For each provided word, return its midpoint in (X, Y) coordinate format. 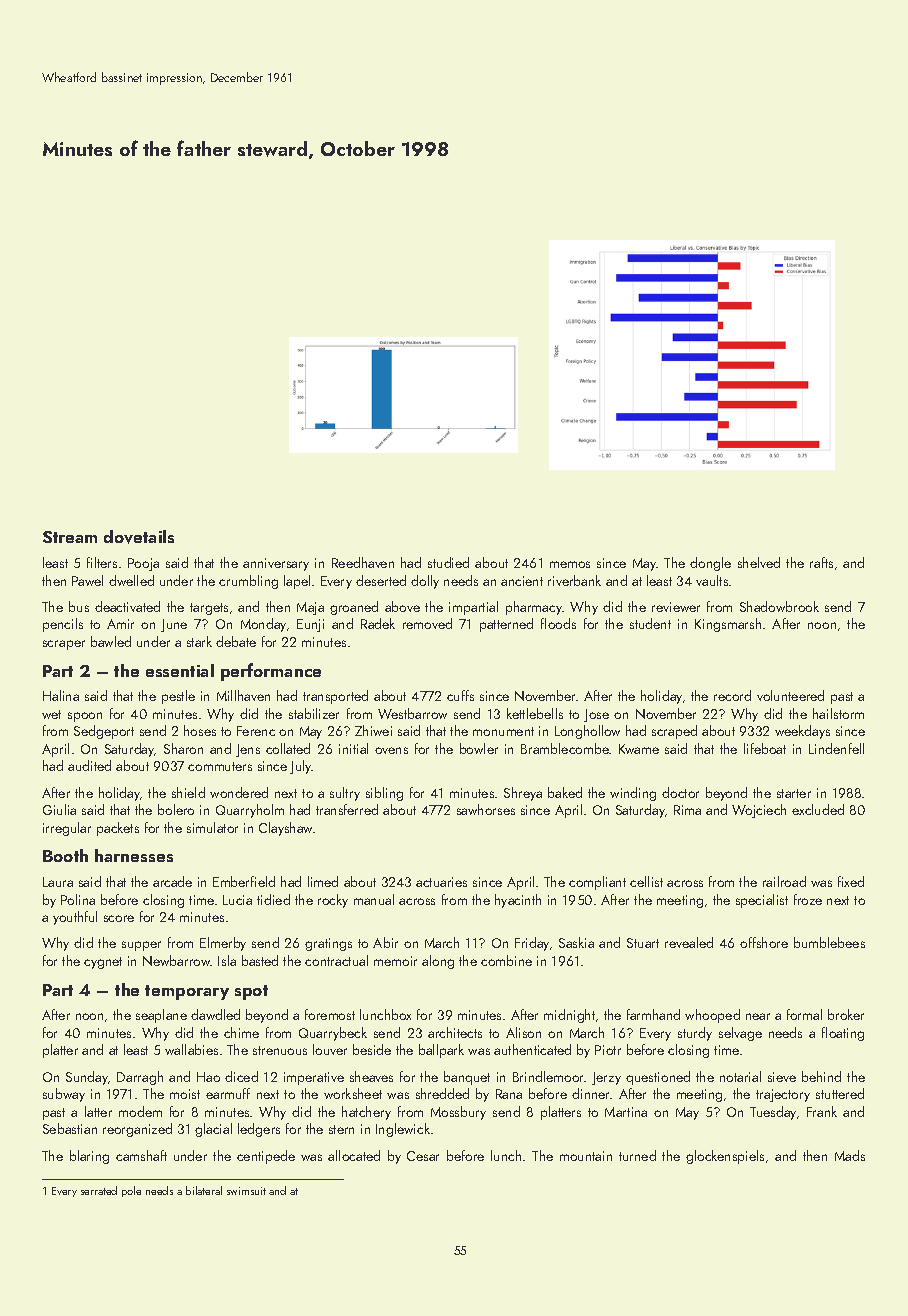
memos (570, 564)
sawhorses (486, 809)
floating (843, 1034)
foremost (330, 1014)
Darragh (140, 1078)
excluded (818, 809)
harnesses (134, 855)
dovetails (139, 537)
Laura (58, 882)
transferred (347, 809)
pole (131, 1191)
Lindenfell (836, 748)
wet (51, 714)
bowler (479, 748)
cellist (646, 881)
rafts (821, 562)
